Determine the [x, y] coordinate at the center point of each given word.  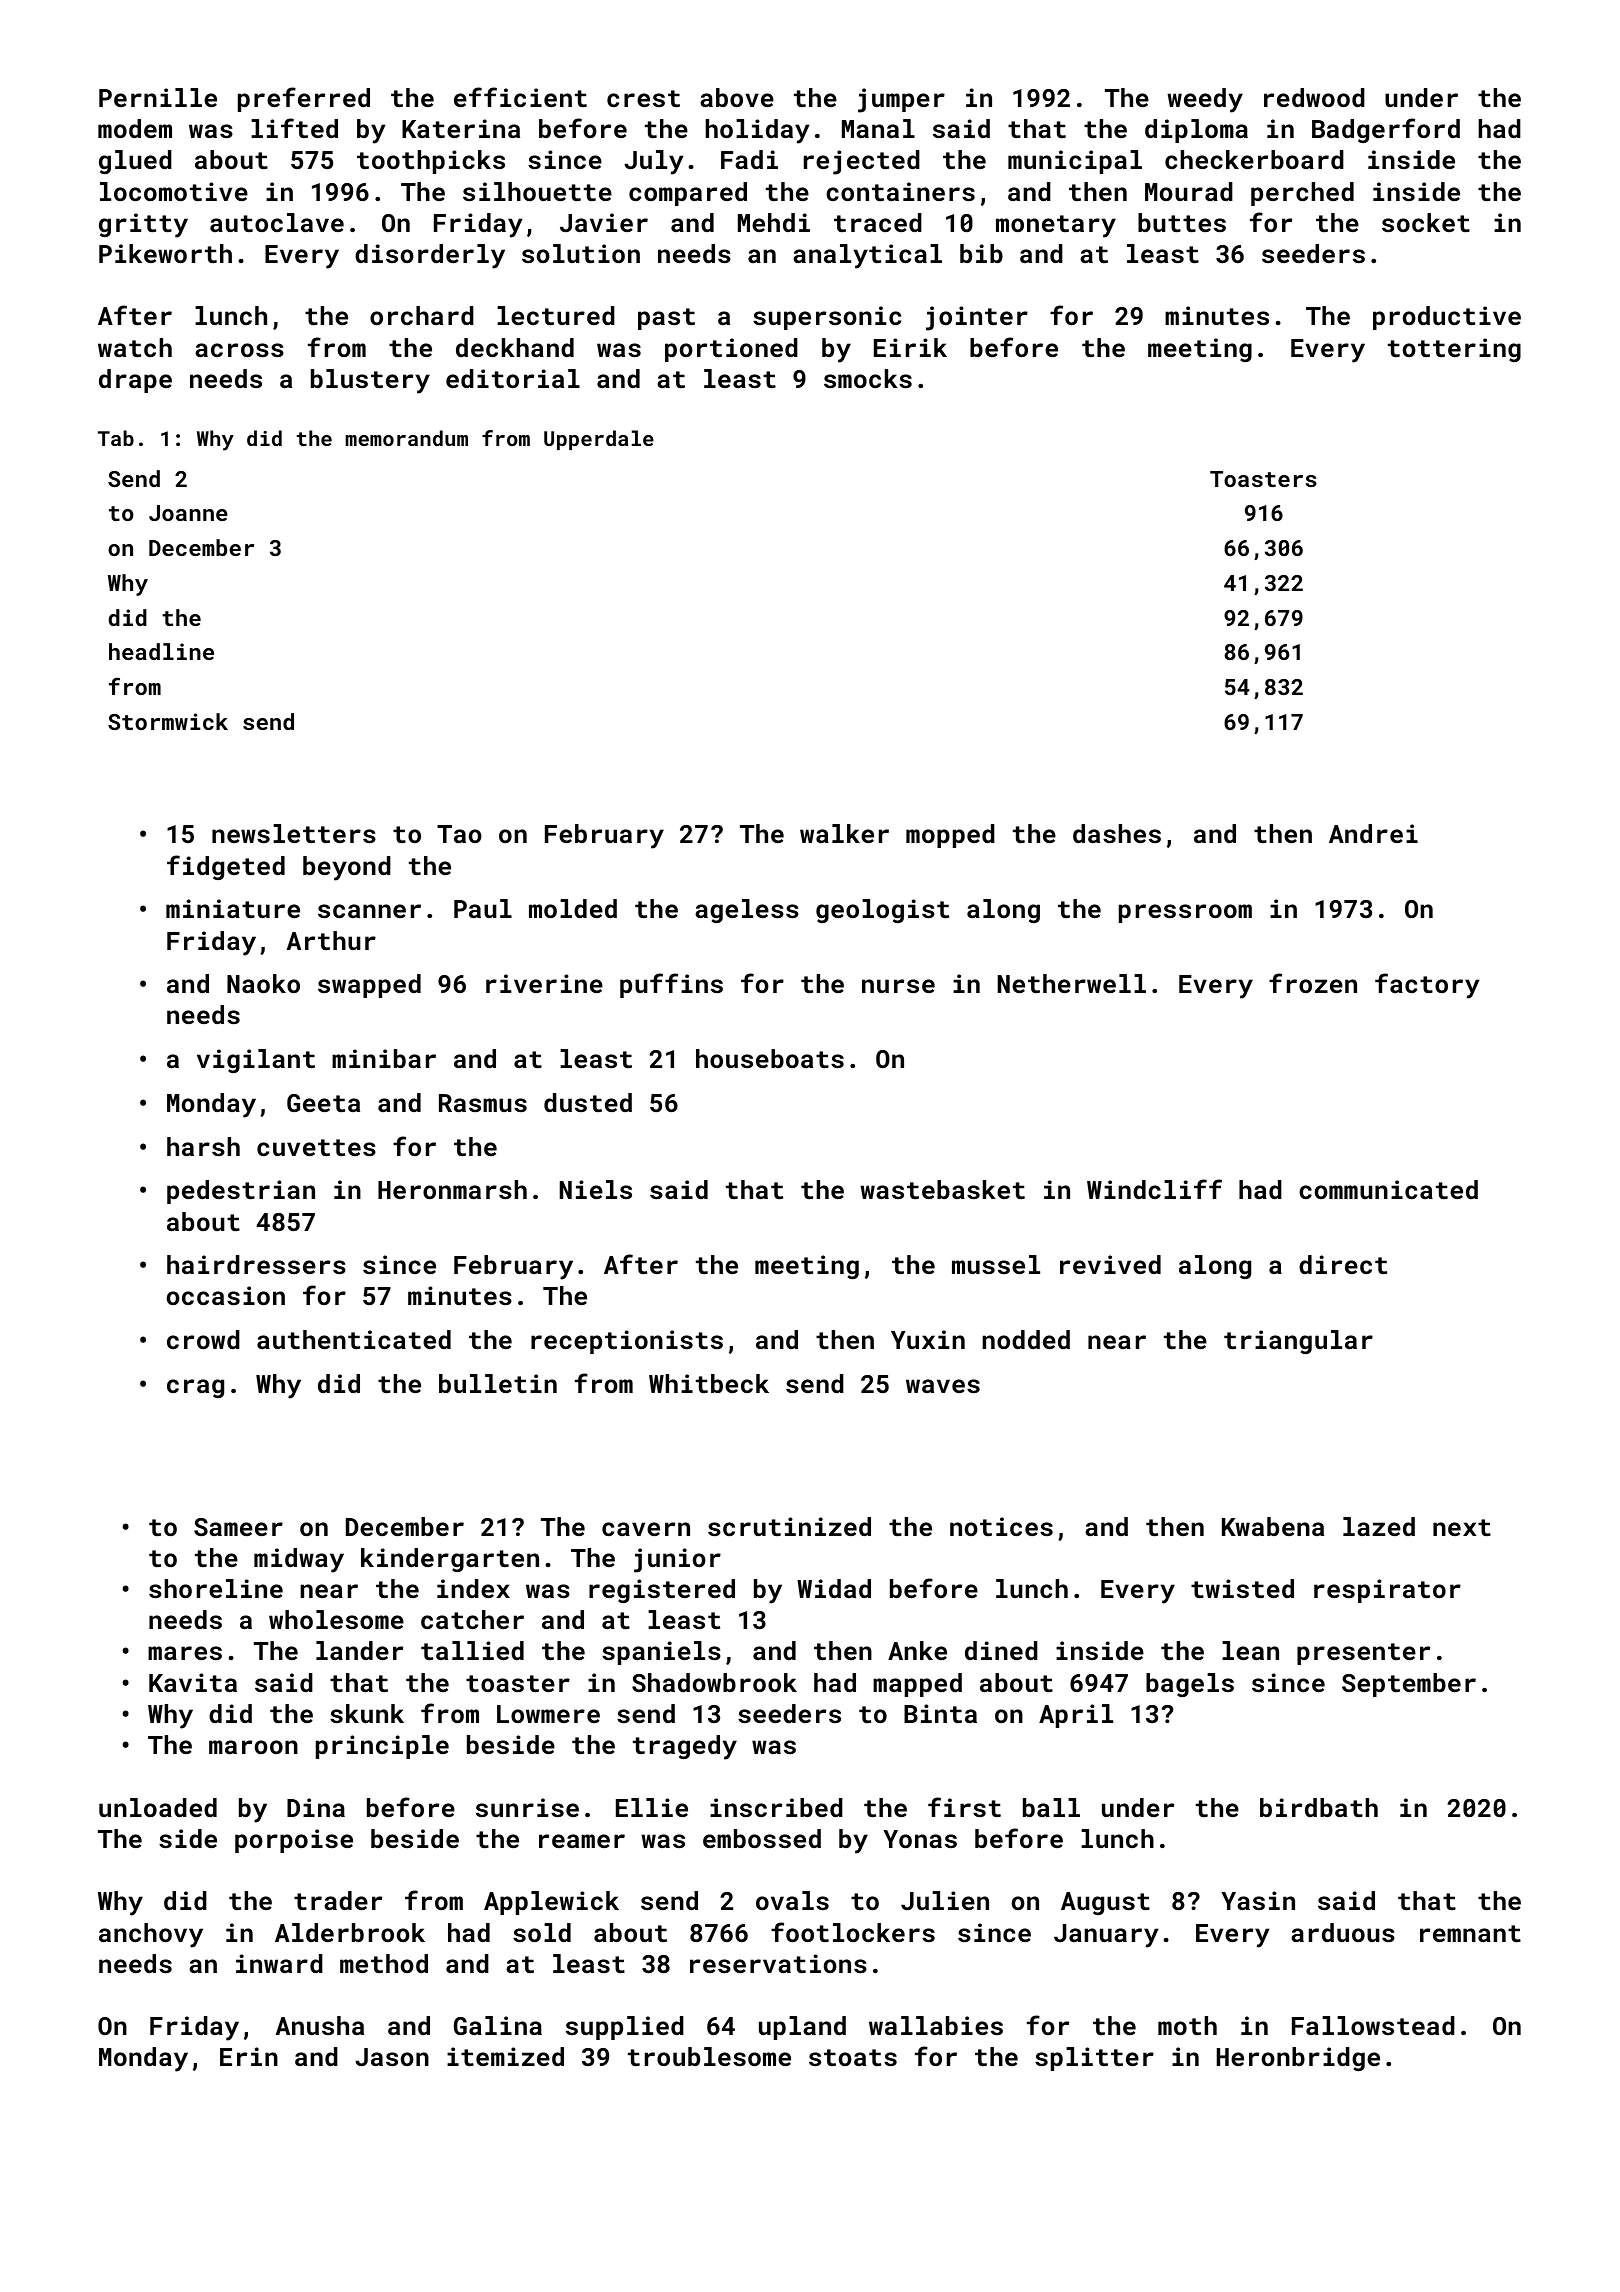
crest [643, 98]
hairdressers [256, 1264]
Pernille [158, 97]
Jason [392, 2057]
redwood [1314, 97]
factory [1427, 986]
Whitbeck [709, 1383]
